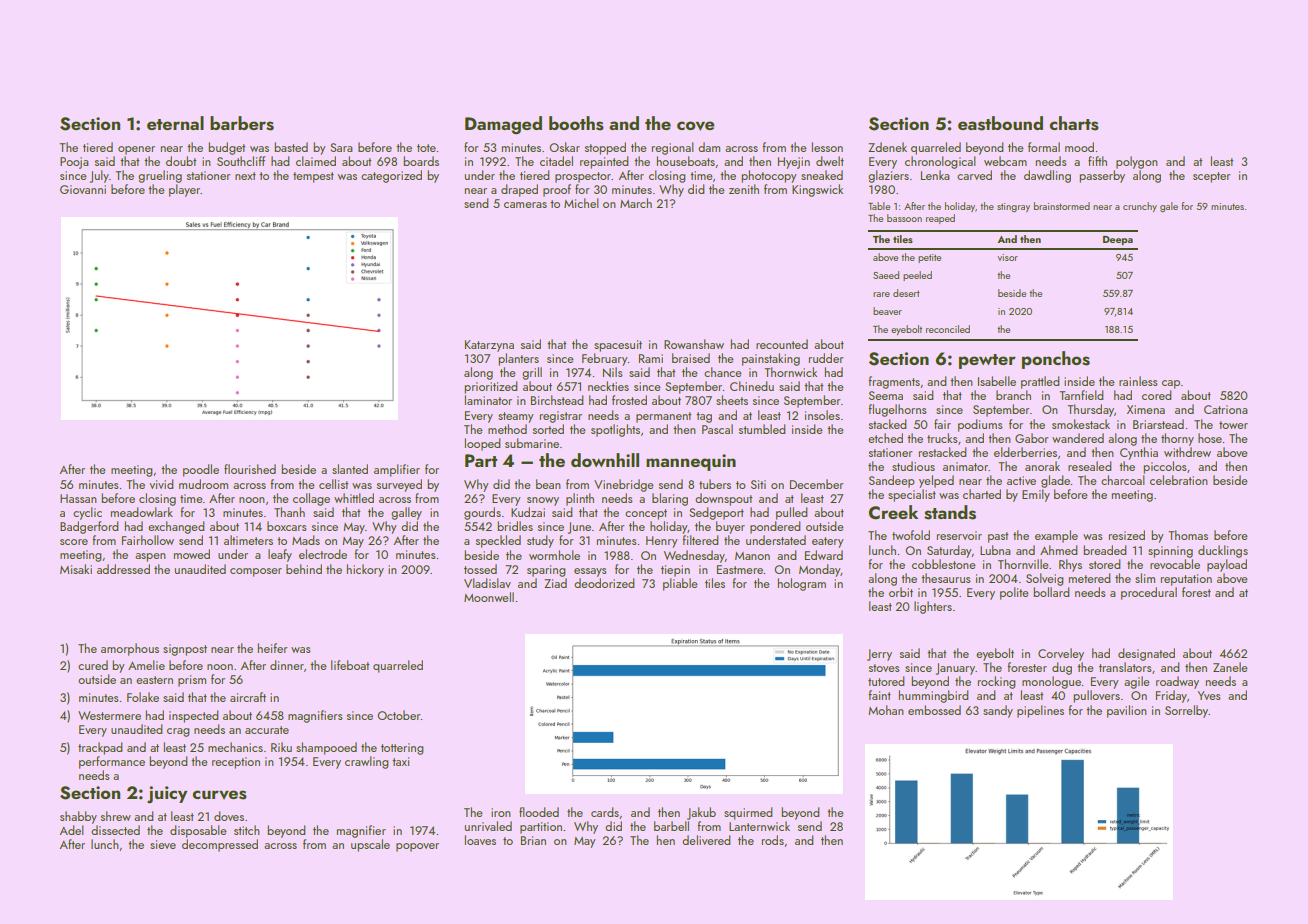 Image resolution: width=1308 pixels, height=924 pixels. Describe the element at coordinates (561, 417) in the image. I see `registrar` at that location.
